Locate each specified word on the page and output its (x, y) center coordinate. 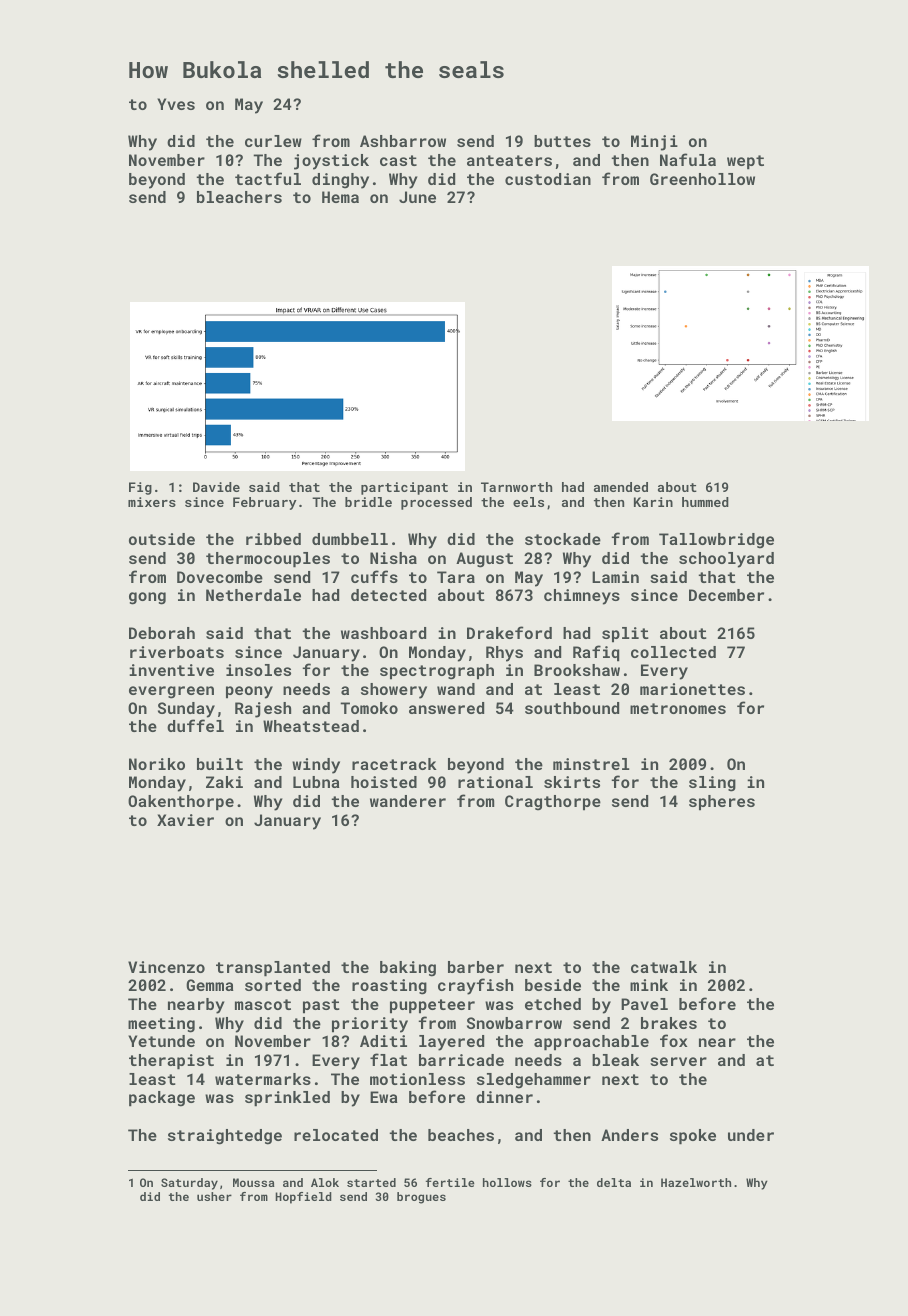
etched (553, 1004)
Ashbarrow (403, 141)
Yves (176, 104)
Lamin (615, 577)
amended (621, 487)
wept (745, 162)
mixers (152, 502)
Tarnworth (516, 487)
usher (214, 1196)
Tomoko (369, 708)
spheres (722, 803)
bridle (368, 502)
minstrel (591, 764)
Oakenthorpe (181, 803)
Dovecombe (220, 577)
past (321, 1006)
